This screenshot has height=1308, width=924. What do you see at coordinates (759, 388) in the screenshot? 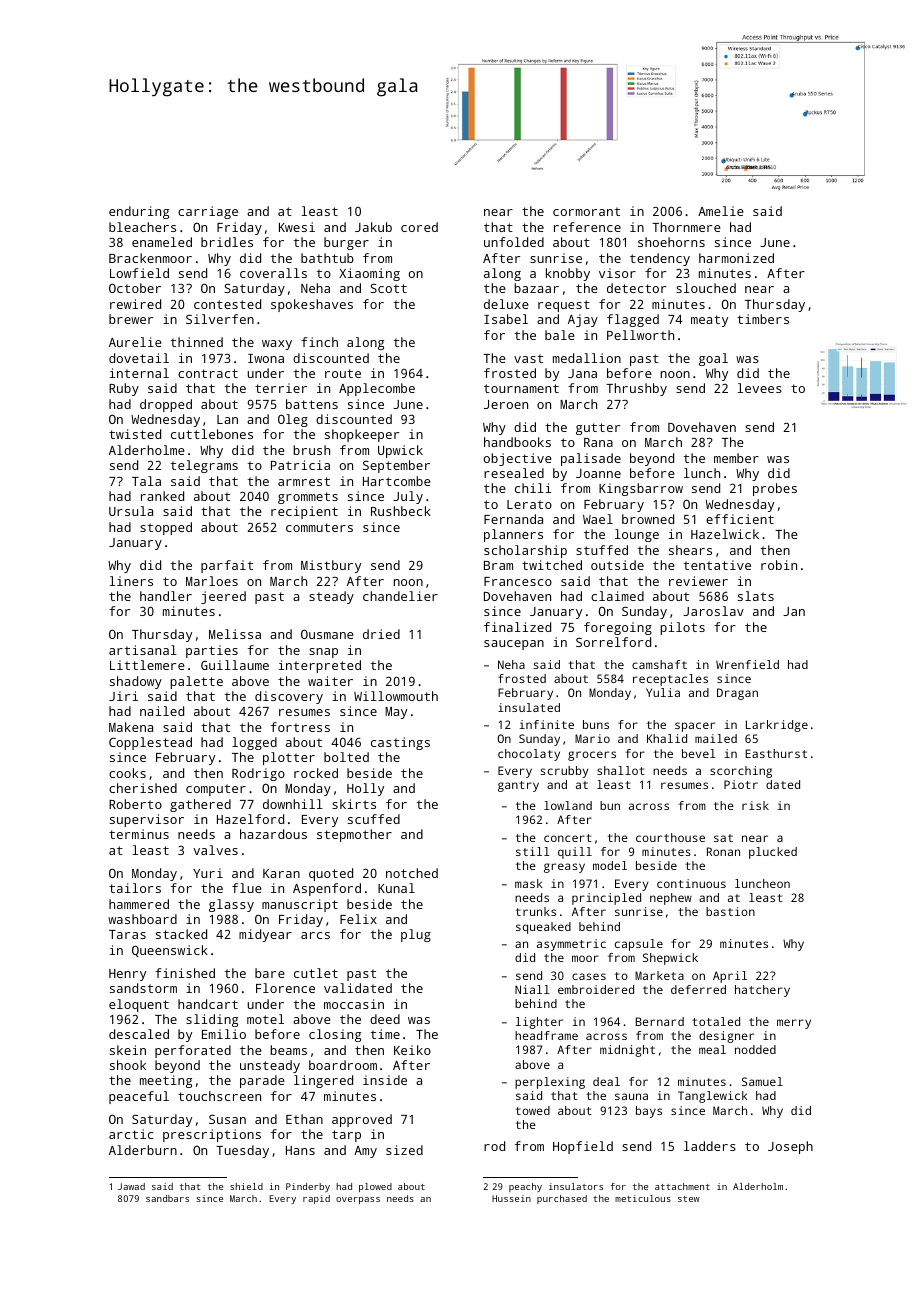
I see `levees` at bounding box center [759, 388].
